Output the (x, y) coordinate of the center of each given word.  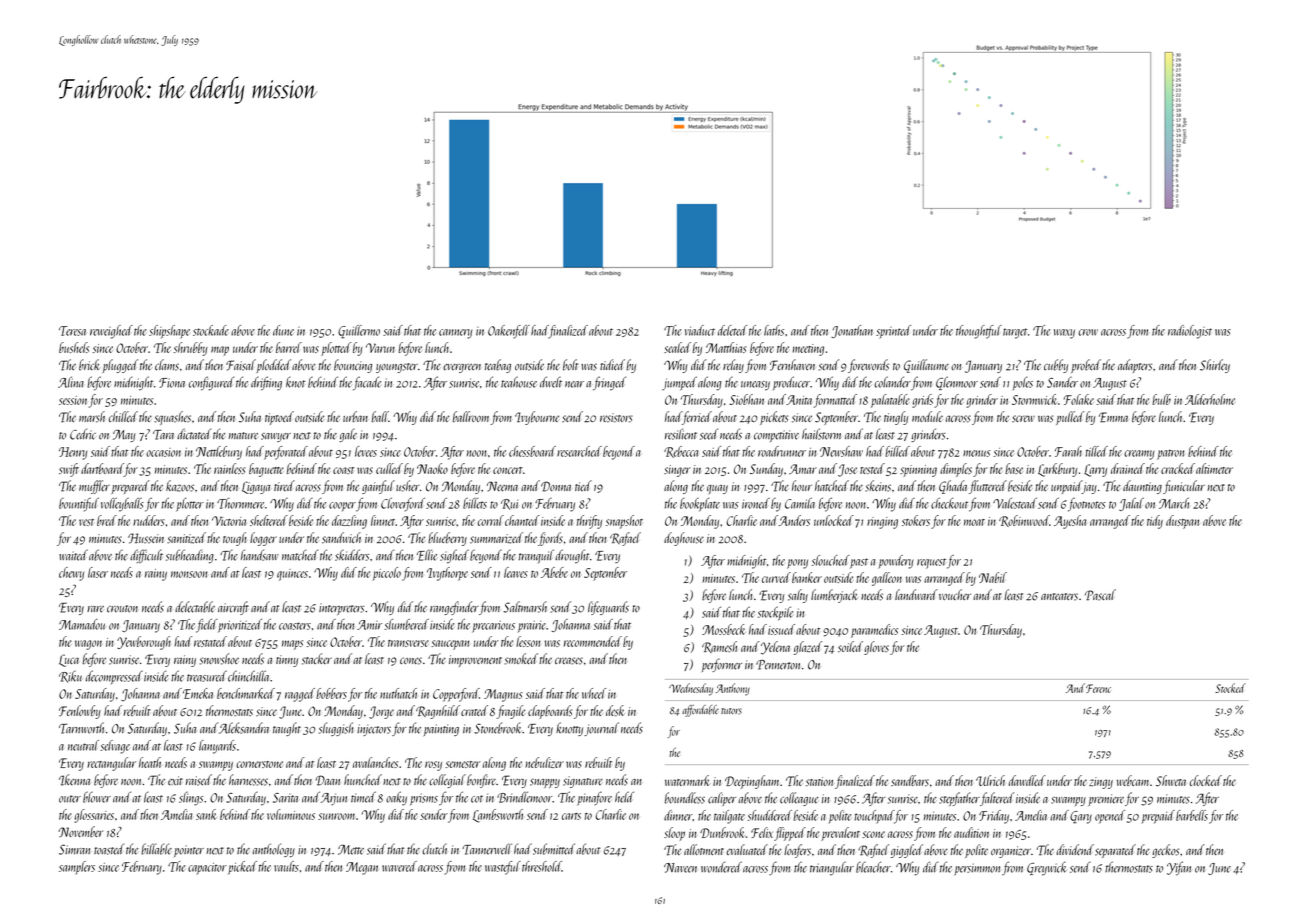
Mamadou (82, 624)
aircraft (233, 608)
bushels (74, 347)
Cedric (83, 434)
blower (97, 797)
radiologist (1190, 332)
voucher (955, 594)
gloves (876, 648)
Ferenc (1098, 688)
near (574, 384)
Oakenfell (509, 332)
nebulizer (544, 762)
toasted (109, 849)
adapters (1135, 366)
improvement (475, 661)
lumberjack (834, 596)
